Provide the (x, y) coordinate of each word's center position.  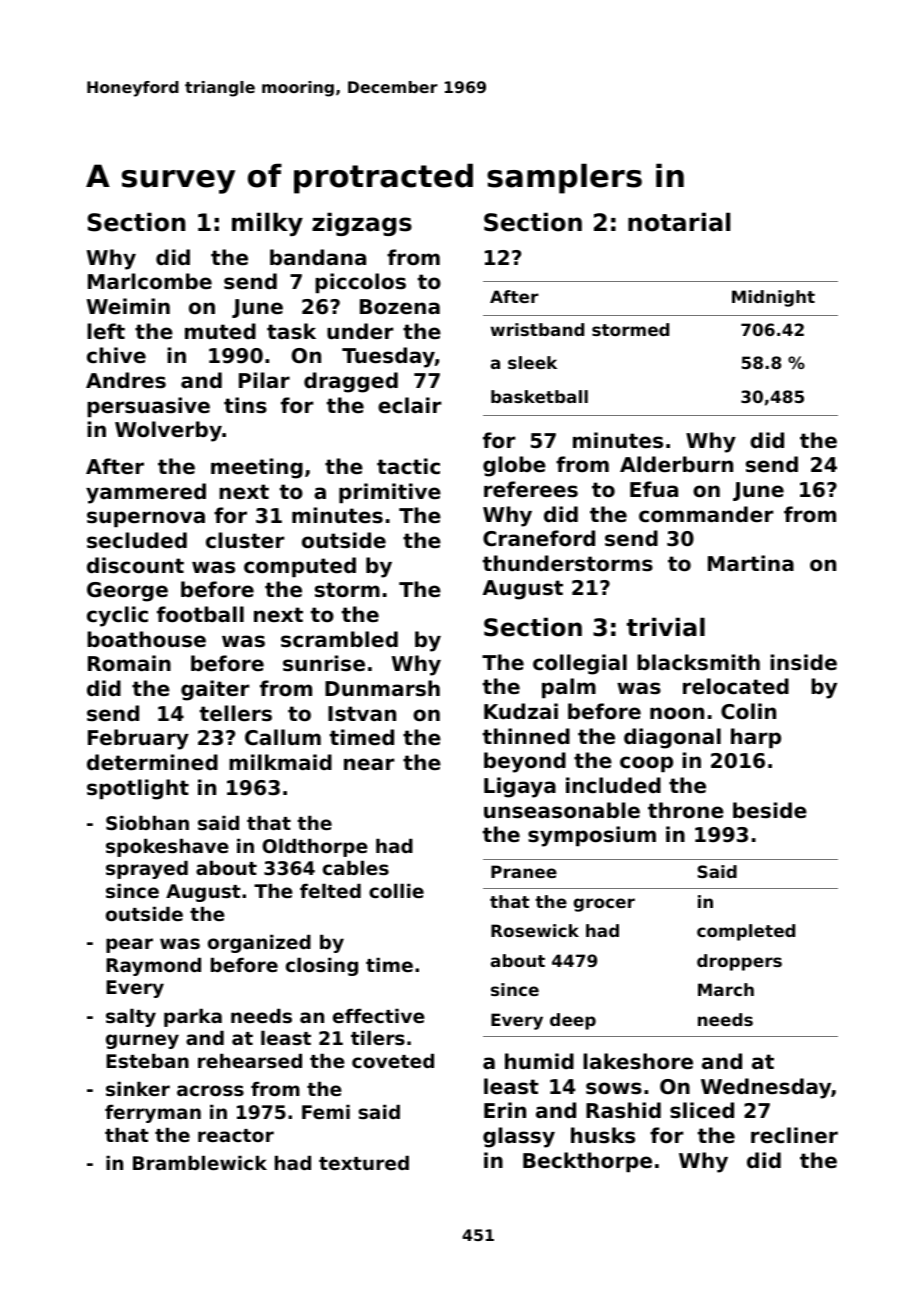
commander (706, 514)
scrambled (339, 639)
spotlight (138, 789)
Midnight (773, 298)
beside (770, 810)
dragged (351, 382)
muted (220, 331)
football (200, 614)
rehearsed (250, 1061)
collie (396, 891)
